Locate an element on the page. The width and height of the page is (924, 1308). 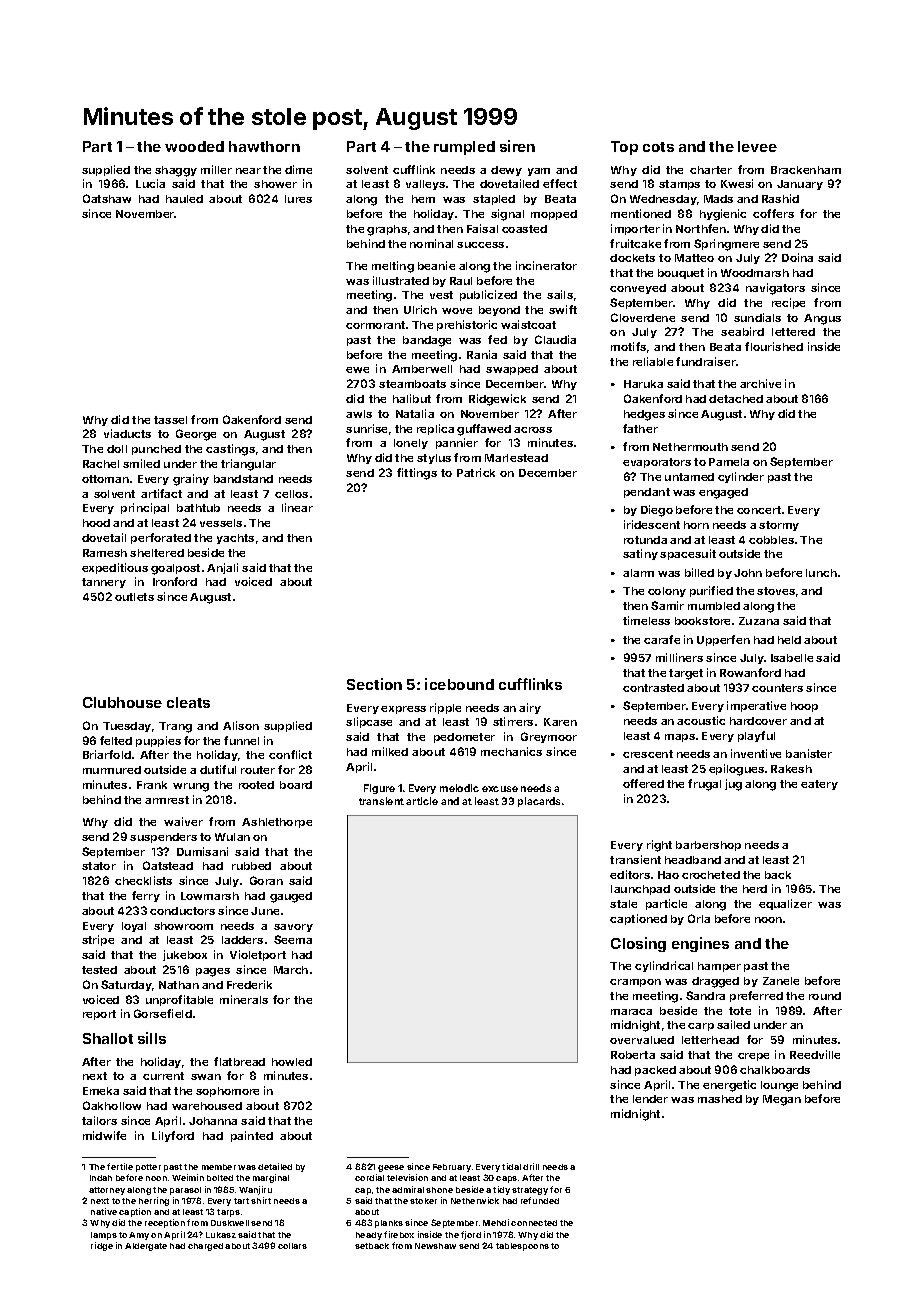
editors is located at coordinates (630, 874).
